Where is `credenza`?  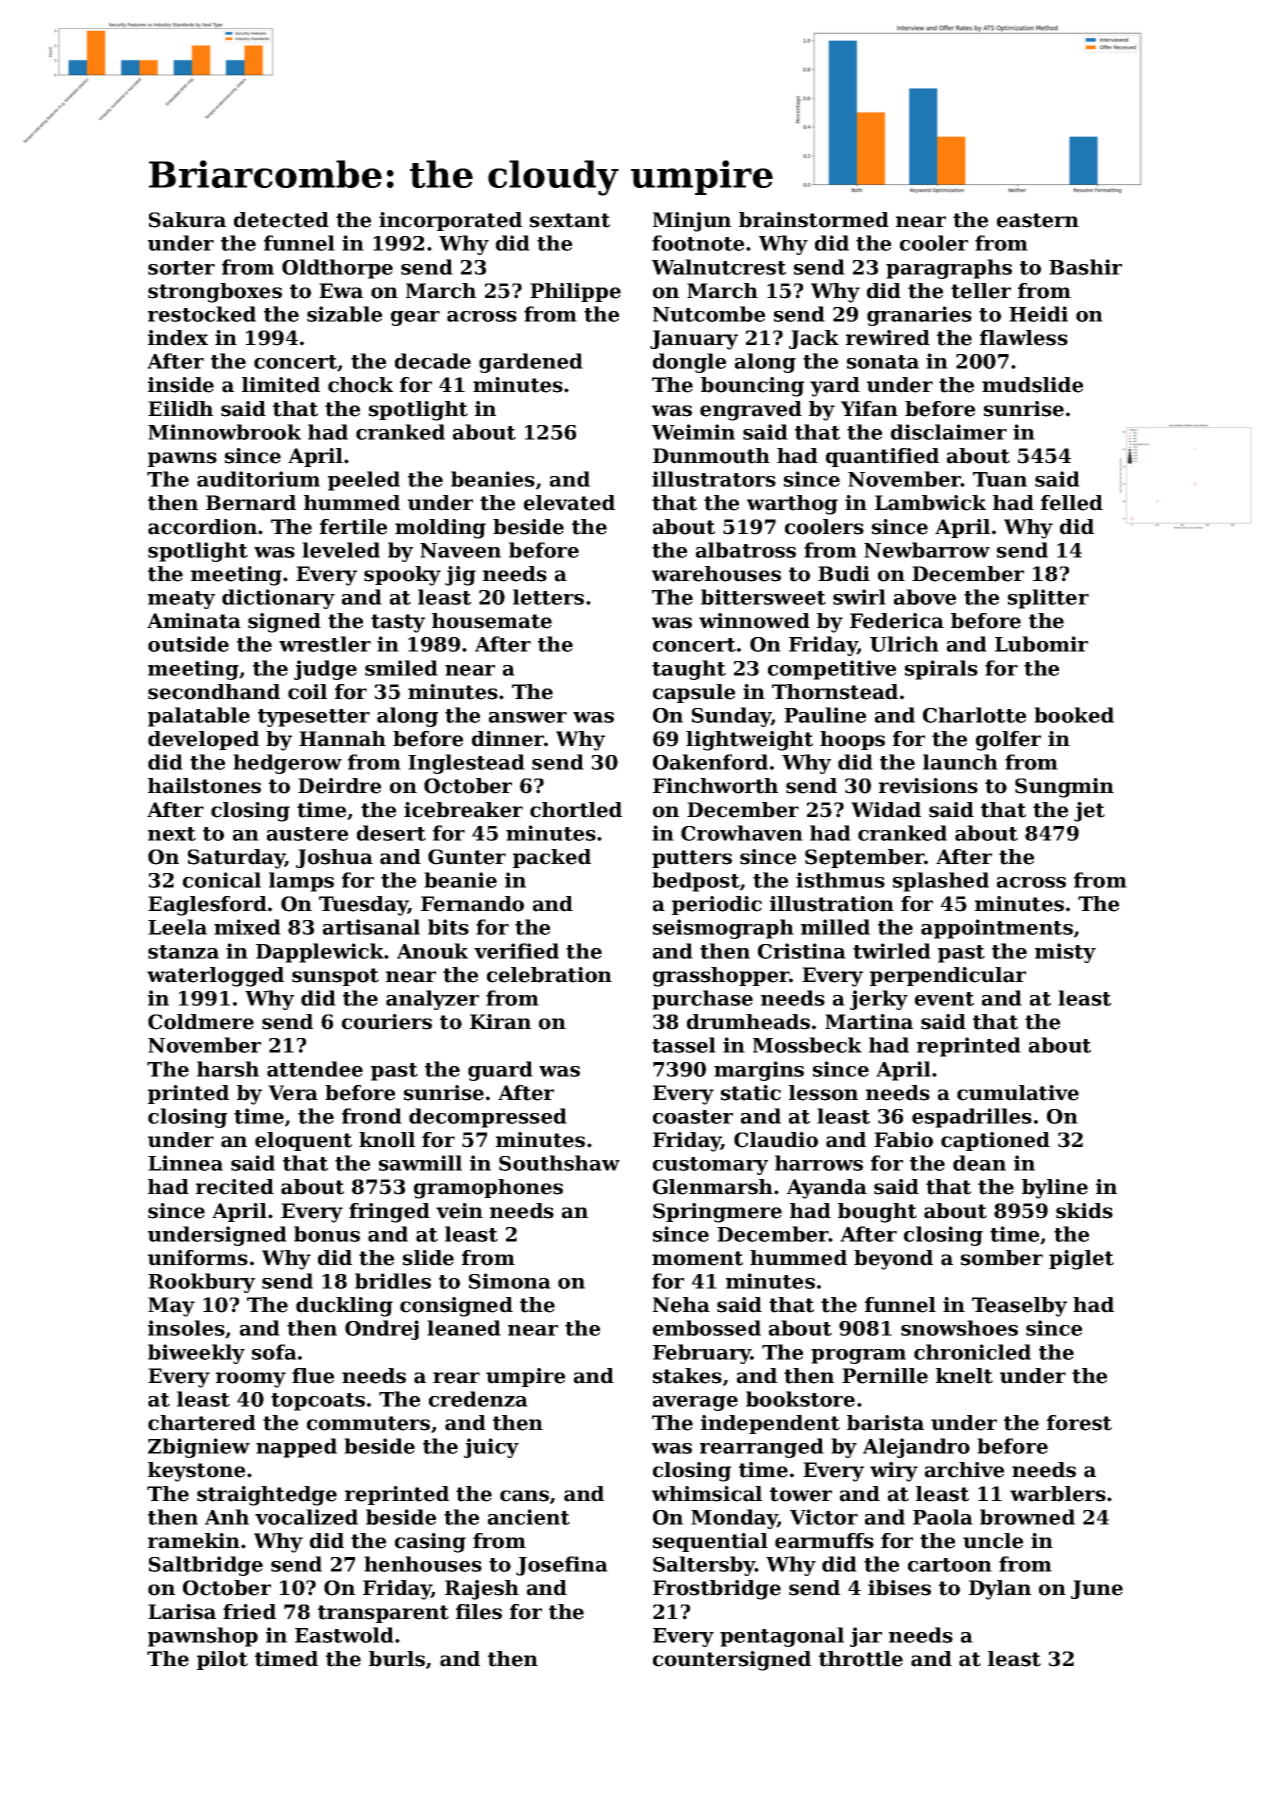 credenza is located at coordinates (478, 1399).
